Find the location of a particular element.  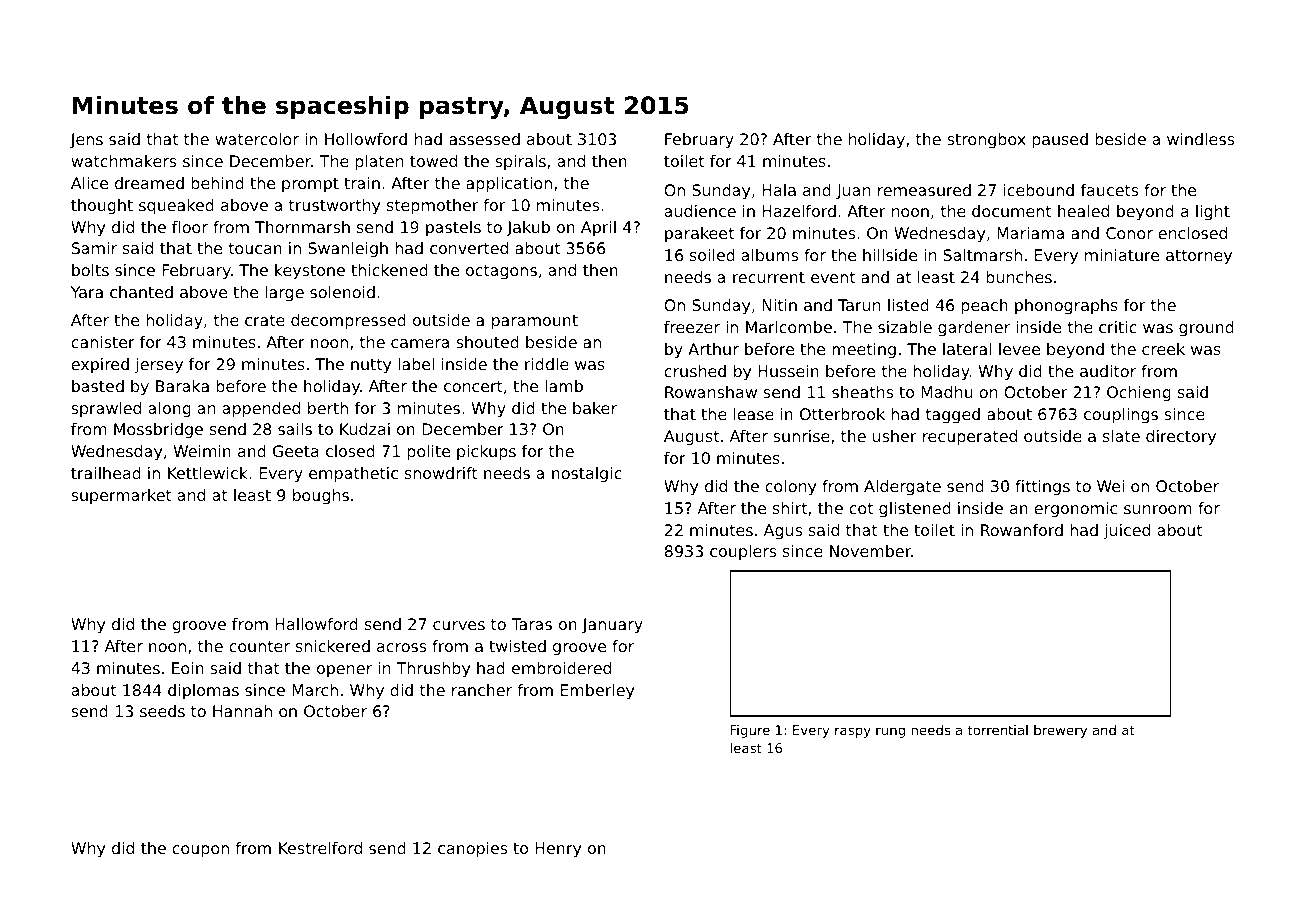

January is located at coordinates (612, 626).
